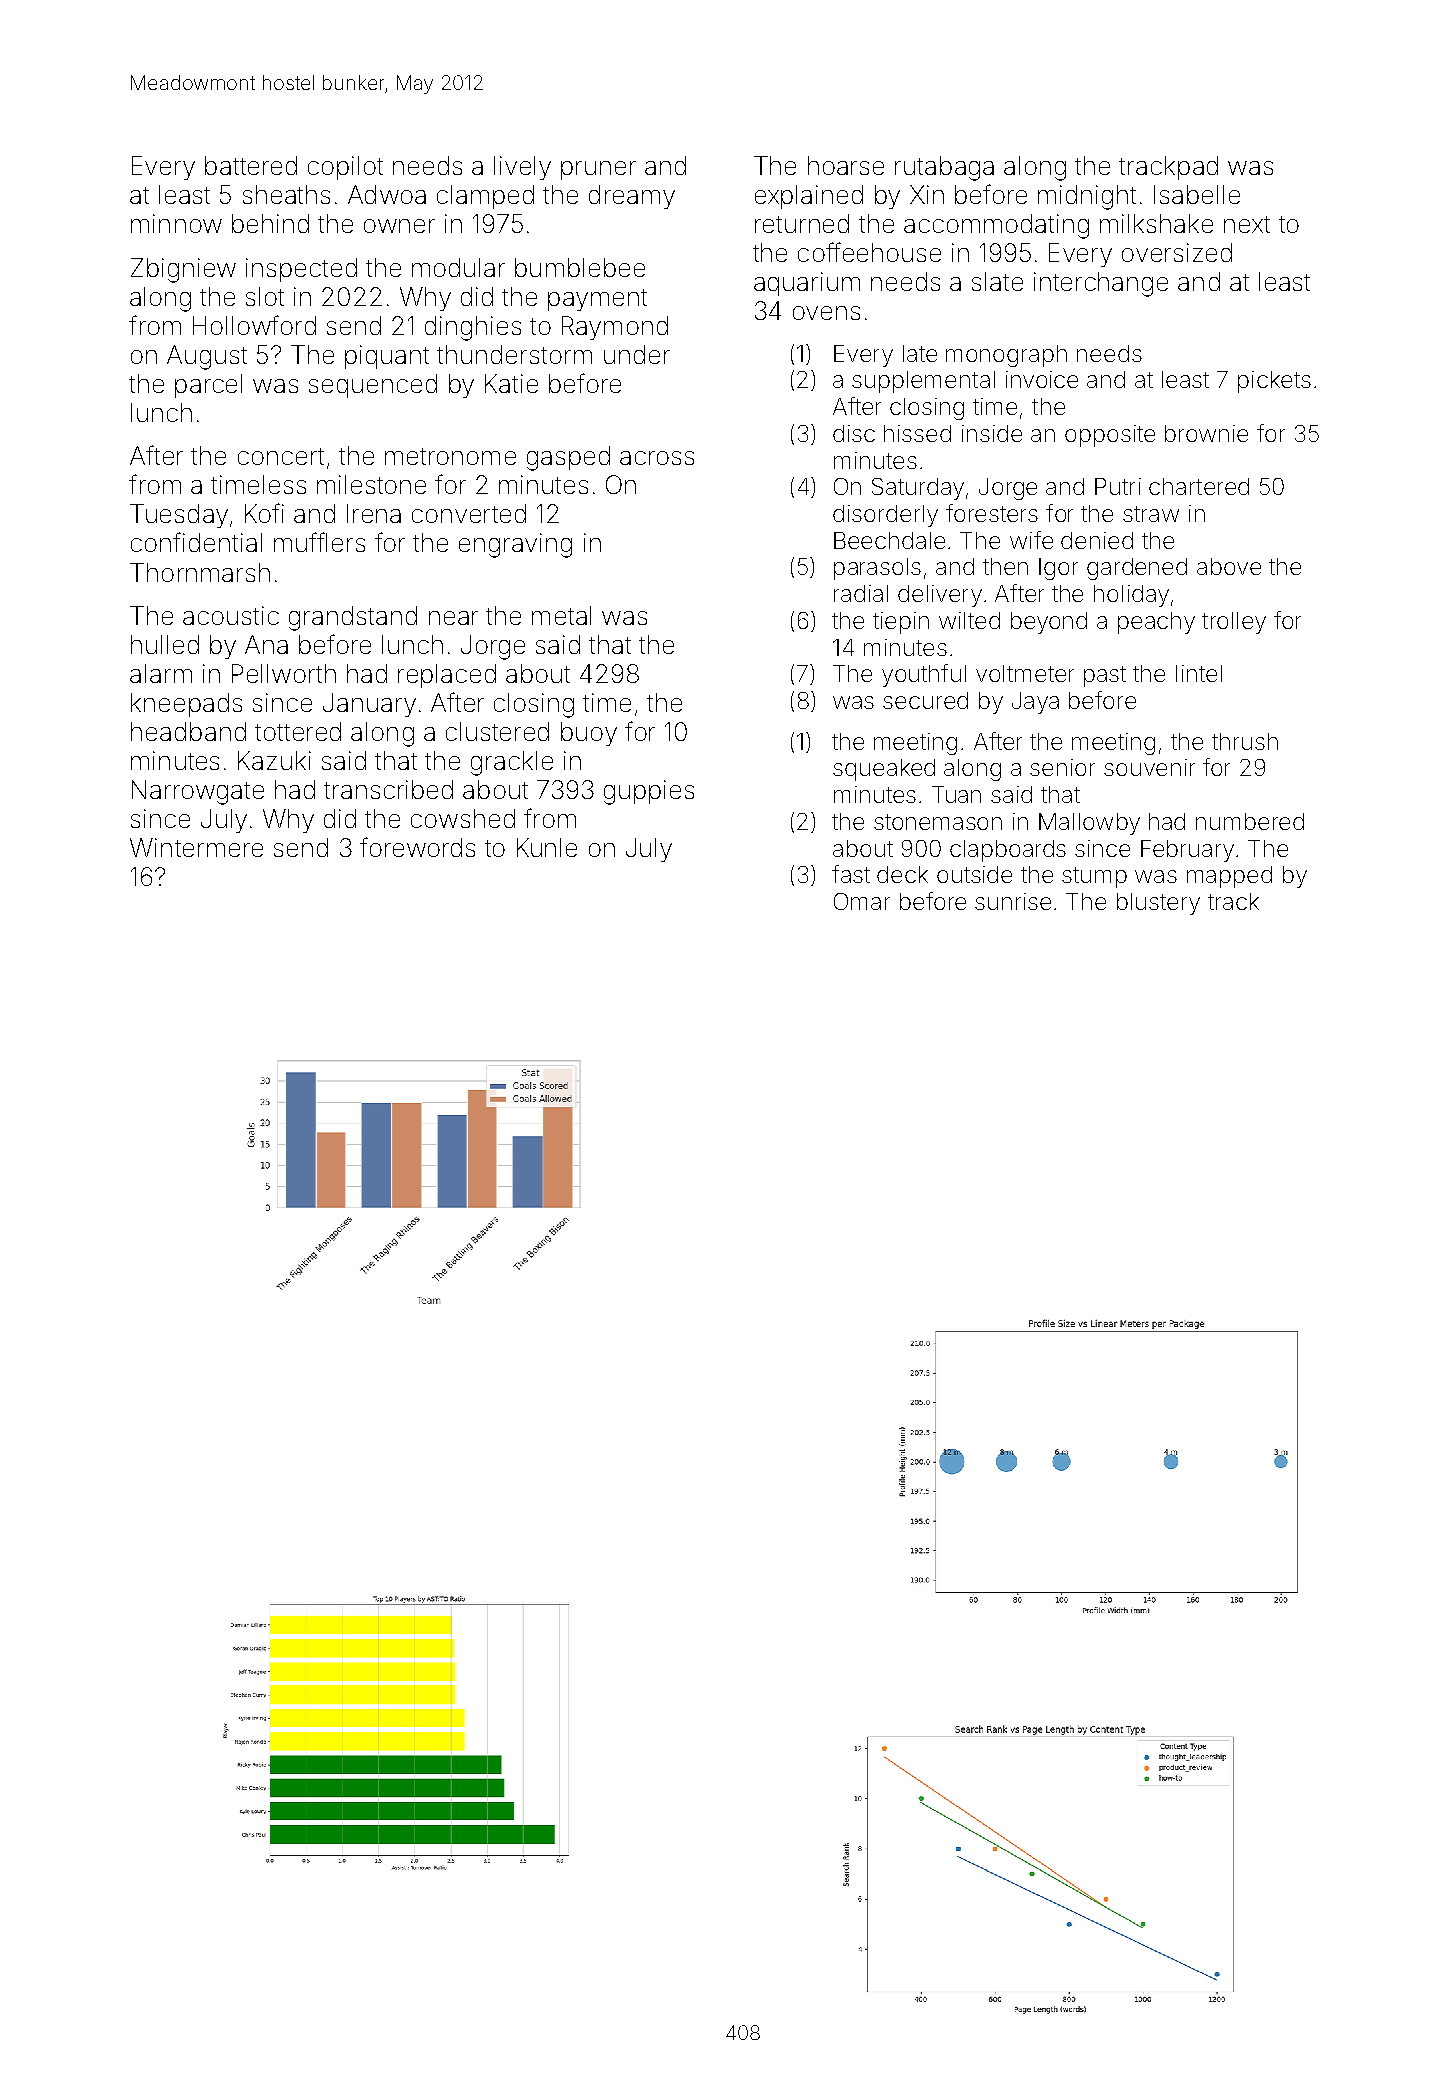 Image resolution: width=1450 pixels, height=2100 pixels. Describe the element at coordinates (281, 456) in the page. I see `concert` at that location.
